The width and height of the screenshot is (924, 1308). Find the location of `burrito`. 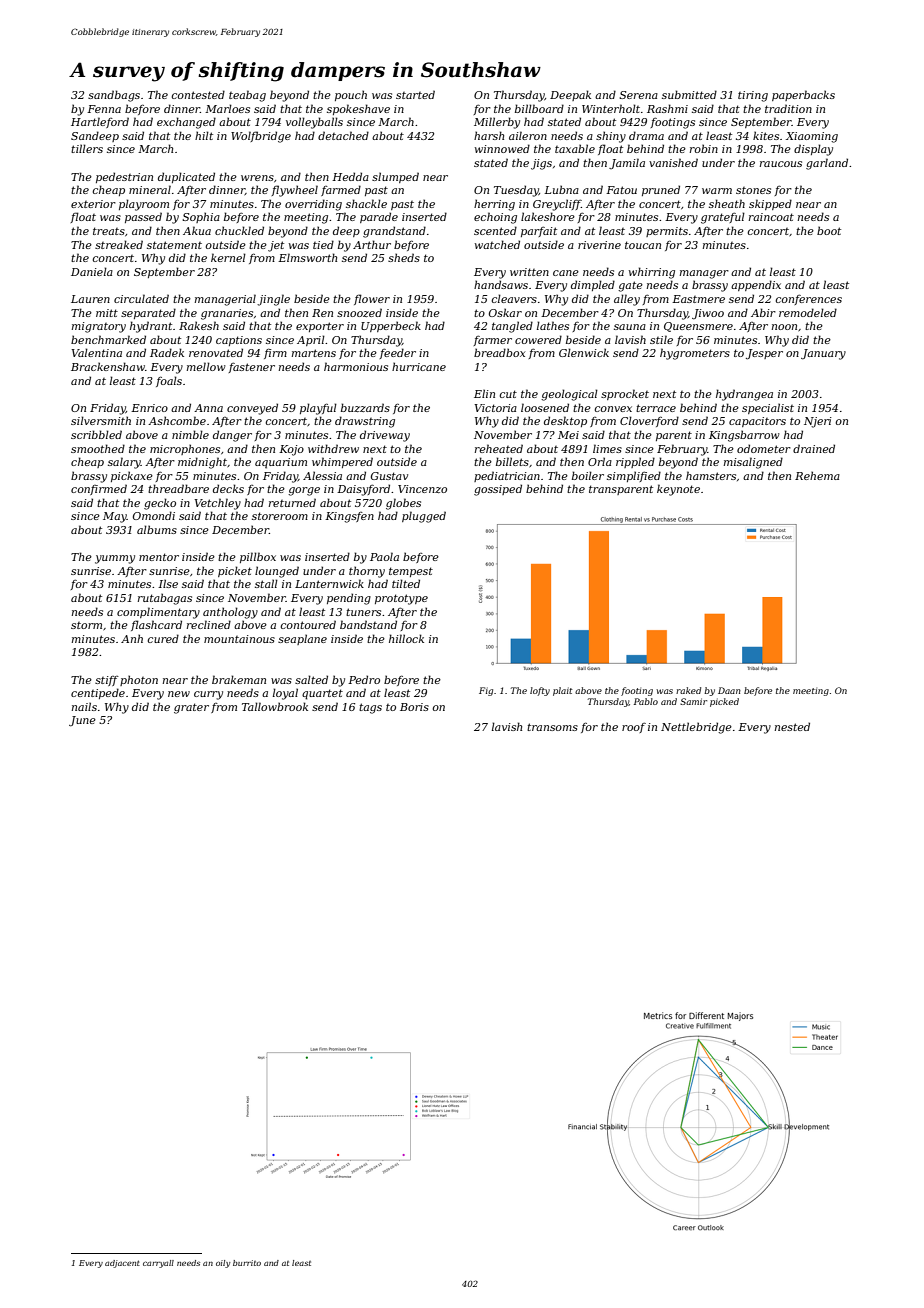

burrito is located at coordinates (247, 1263).
